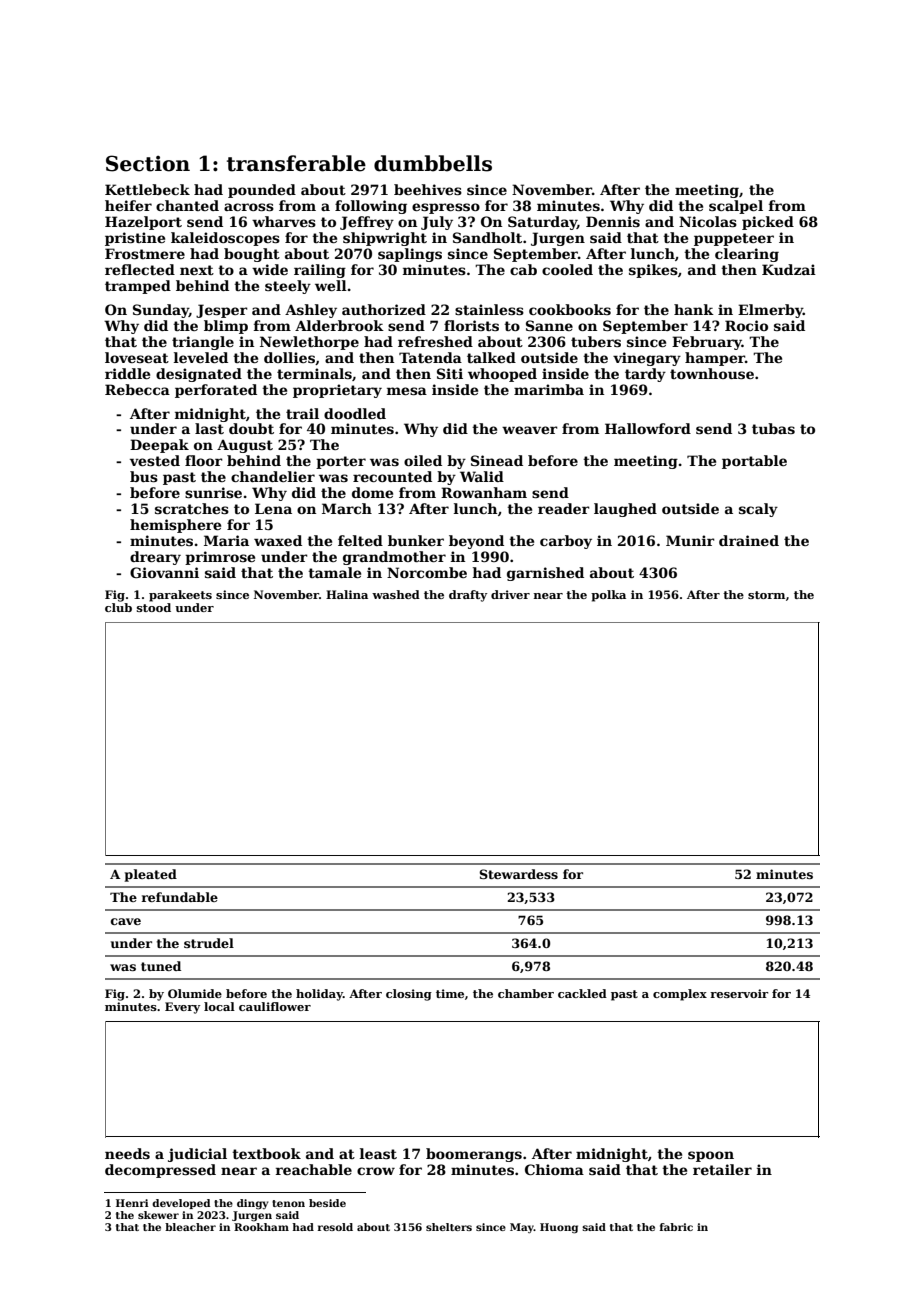  Describe the element at coordinates (384, 309) in the page. I see `authorized` at that location.
